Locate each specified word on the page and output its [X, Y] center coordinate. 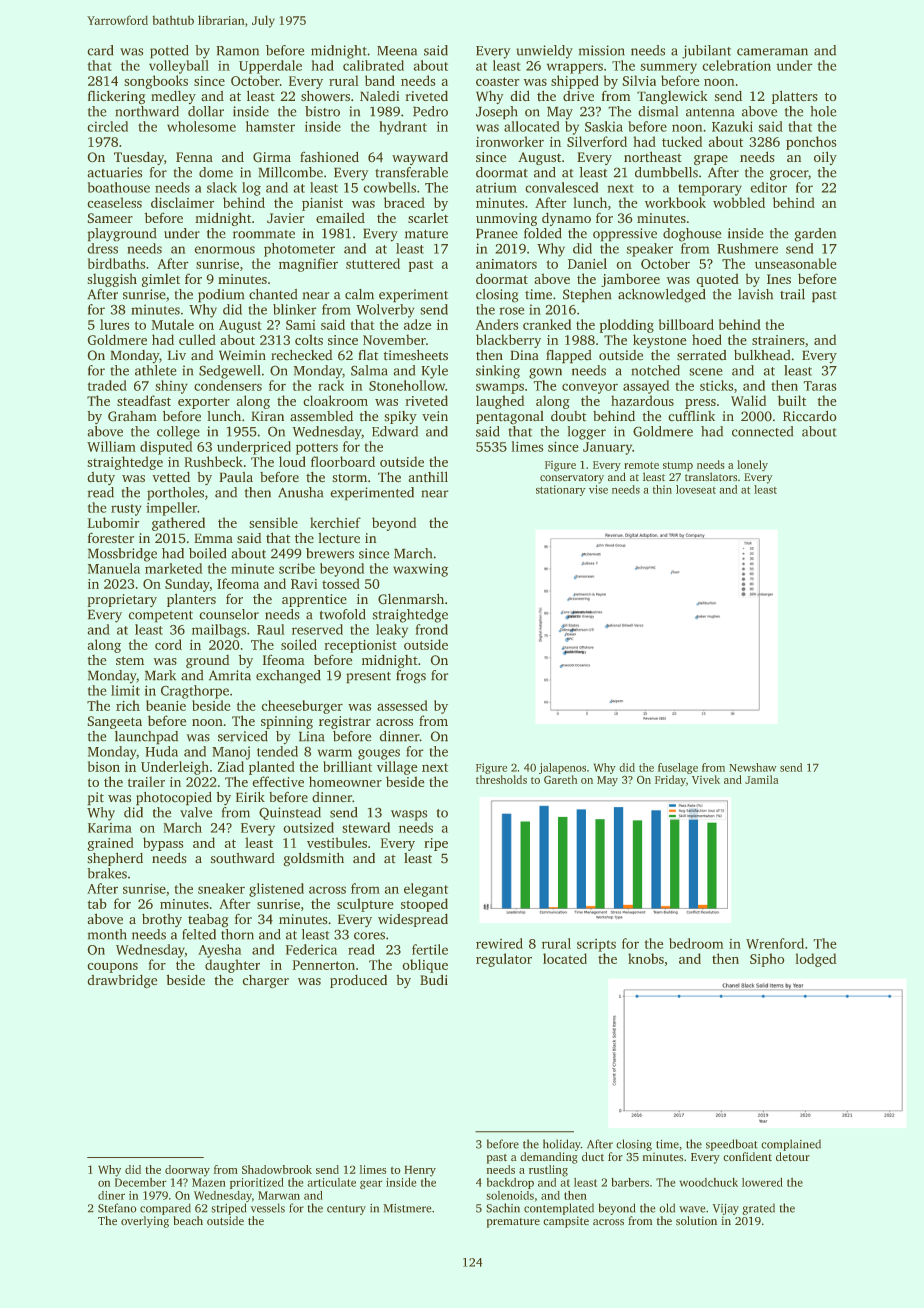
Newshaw [753, 767]
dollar [206, 111]
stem [130, 660]
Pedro [430, 111]
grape [711, 160]
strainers [778, 340]
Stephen [587, 296]
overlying [145, 1222]
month [107, 934]
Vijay [725, 1209]
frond [431, 629]
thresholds [501, 779]
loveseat [696, 489]
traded [107, 385]
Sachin [503, 1208]
